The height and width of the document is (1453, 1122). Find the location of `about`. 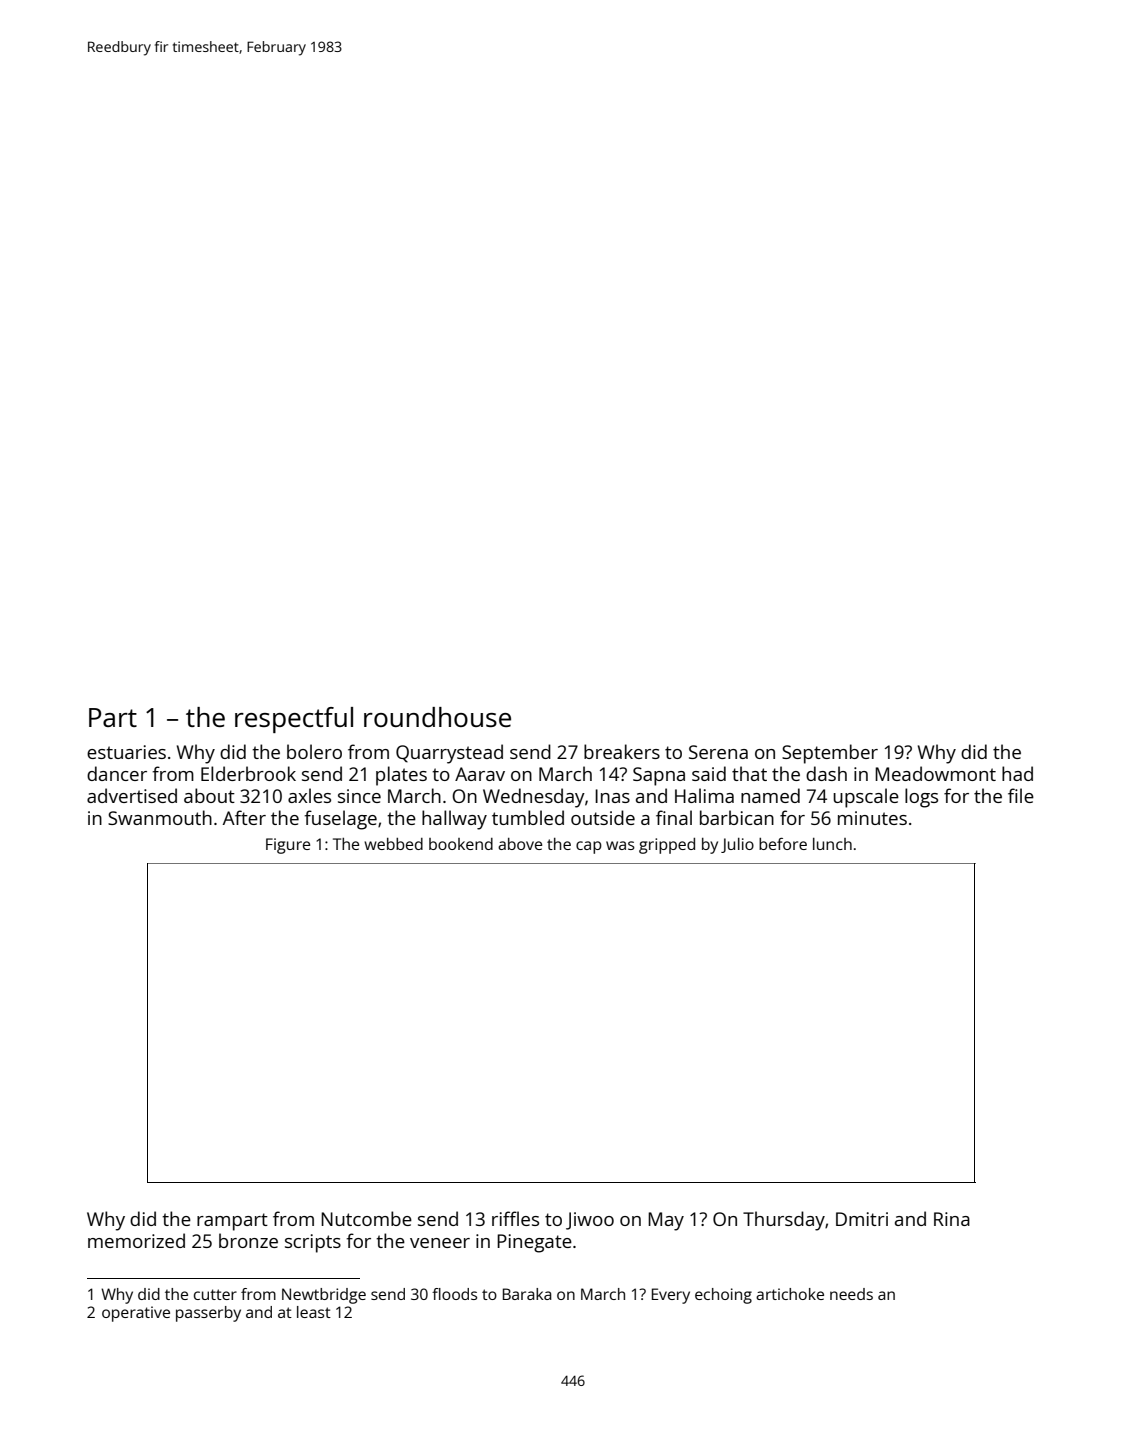

about is located at coordinates (209, 795).
